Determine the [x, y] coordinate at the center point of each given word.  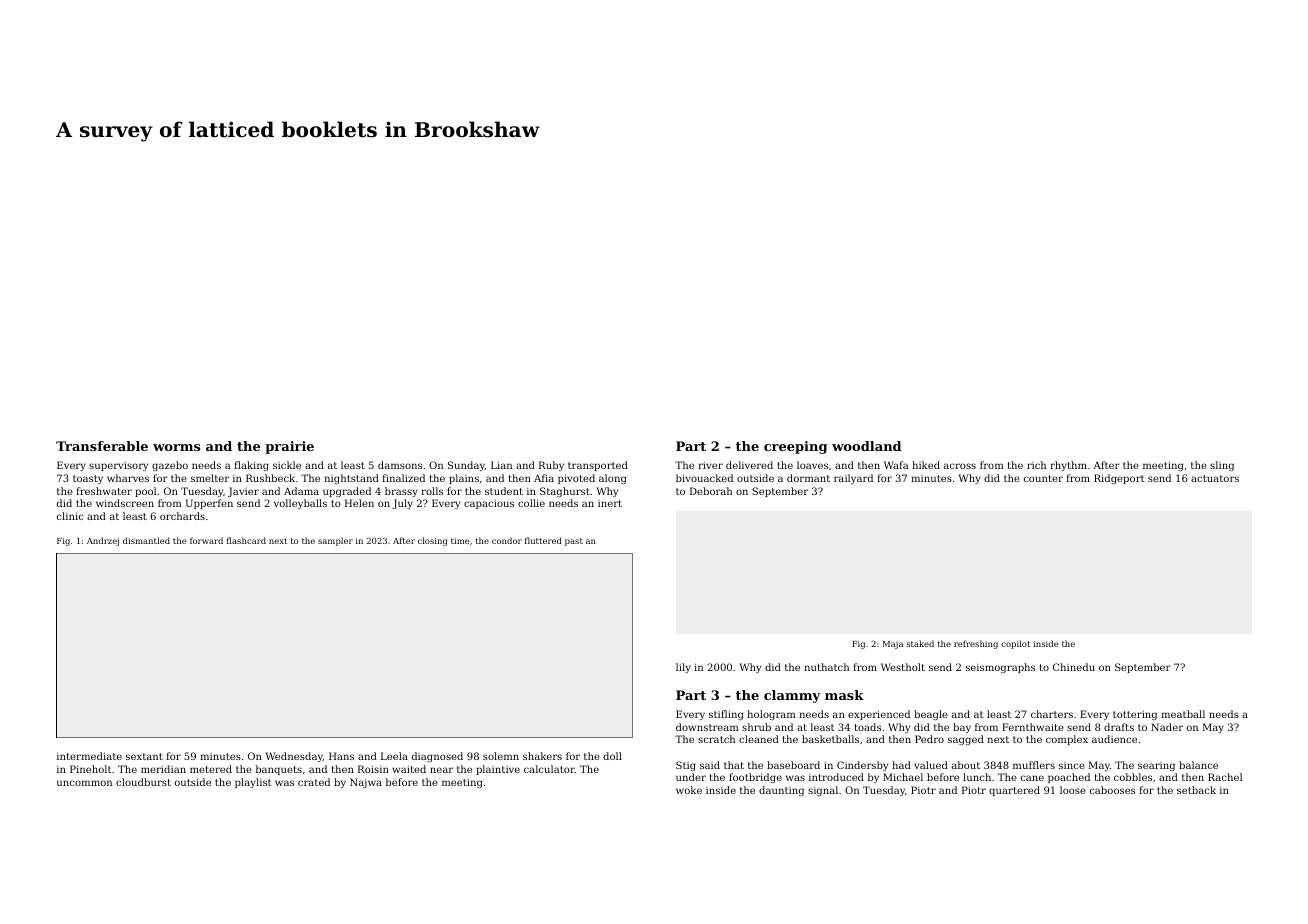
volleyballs [300, 504]
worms [176, 447]
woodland [866, 446]
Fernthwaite [1033, 727]
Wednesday [294, 757]
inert [610, 503]
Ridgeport [1119, 479]
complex [1067, 740]
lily [683, 668]
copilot [1015, 644]
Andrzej [103, 541]
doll [612, 756]
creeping [795, 447]
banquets [279, 770]
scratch [716, 739]
